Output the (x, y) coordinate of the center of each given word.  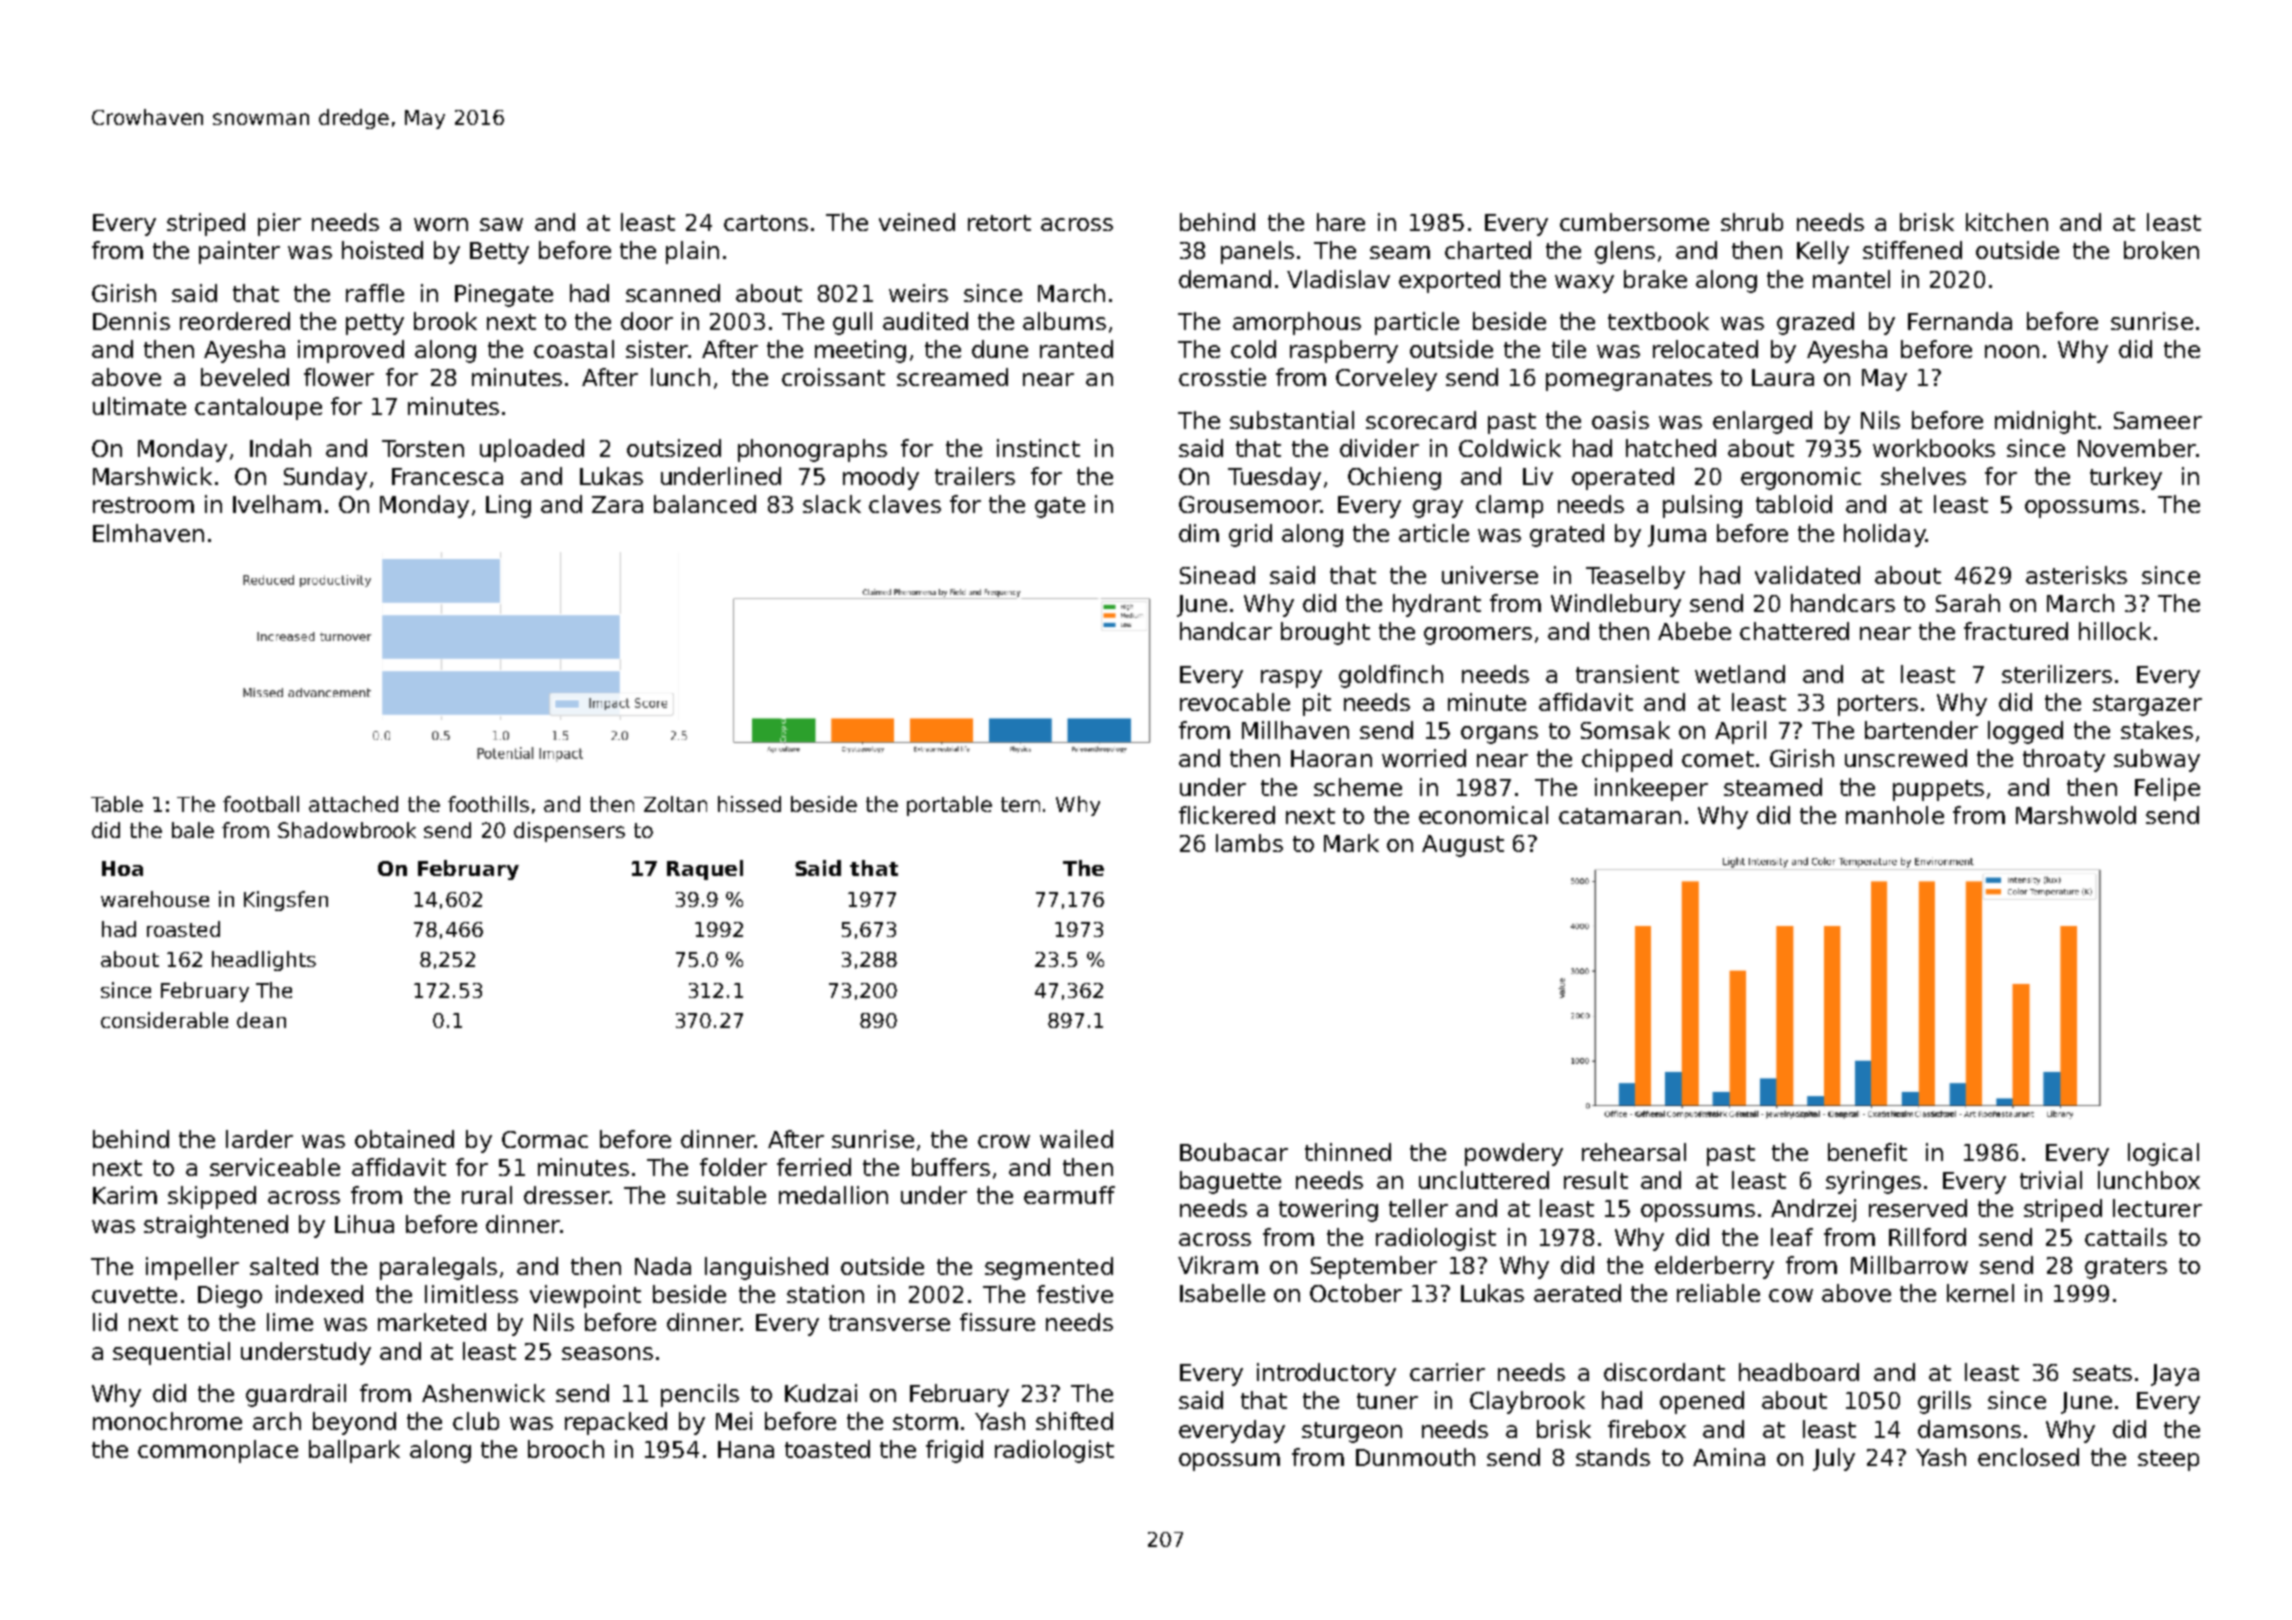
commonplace (218, 1451)
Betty (499, 253)
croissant (833, 377)
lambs (1249, 843)
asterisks (2076, 575)
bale (193, 830)
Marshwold (2076, 815)
